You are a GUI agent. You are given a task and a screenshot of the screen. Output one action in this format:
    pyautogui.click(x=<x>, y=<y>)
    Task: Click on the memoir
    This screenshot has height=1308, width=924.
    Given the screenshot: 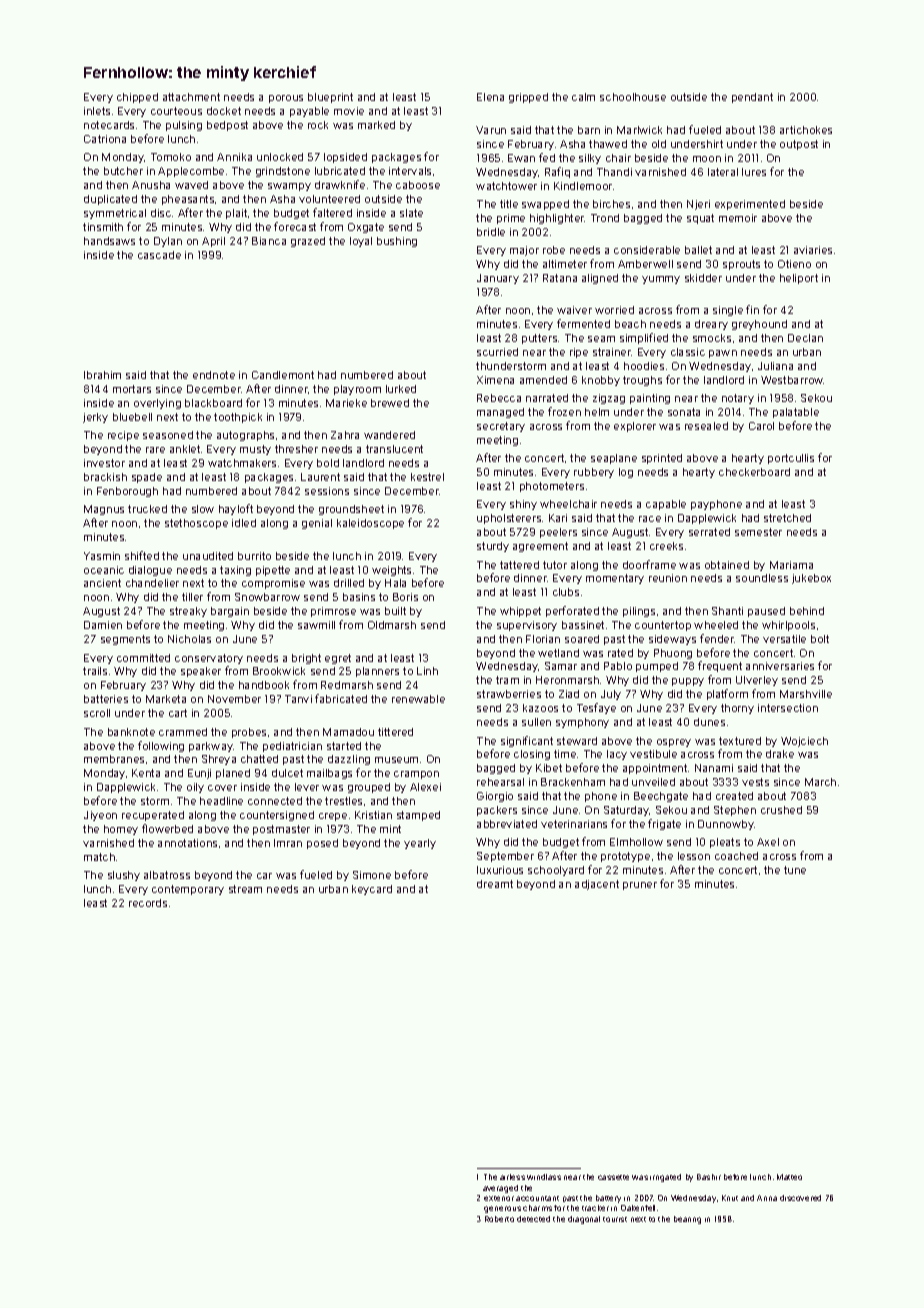 What is the action you would take?
    pyautogui.click(x=738, y=218)
